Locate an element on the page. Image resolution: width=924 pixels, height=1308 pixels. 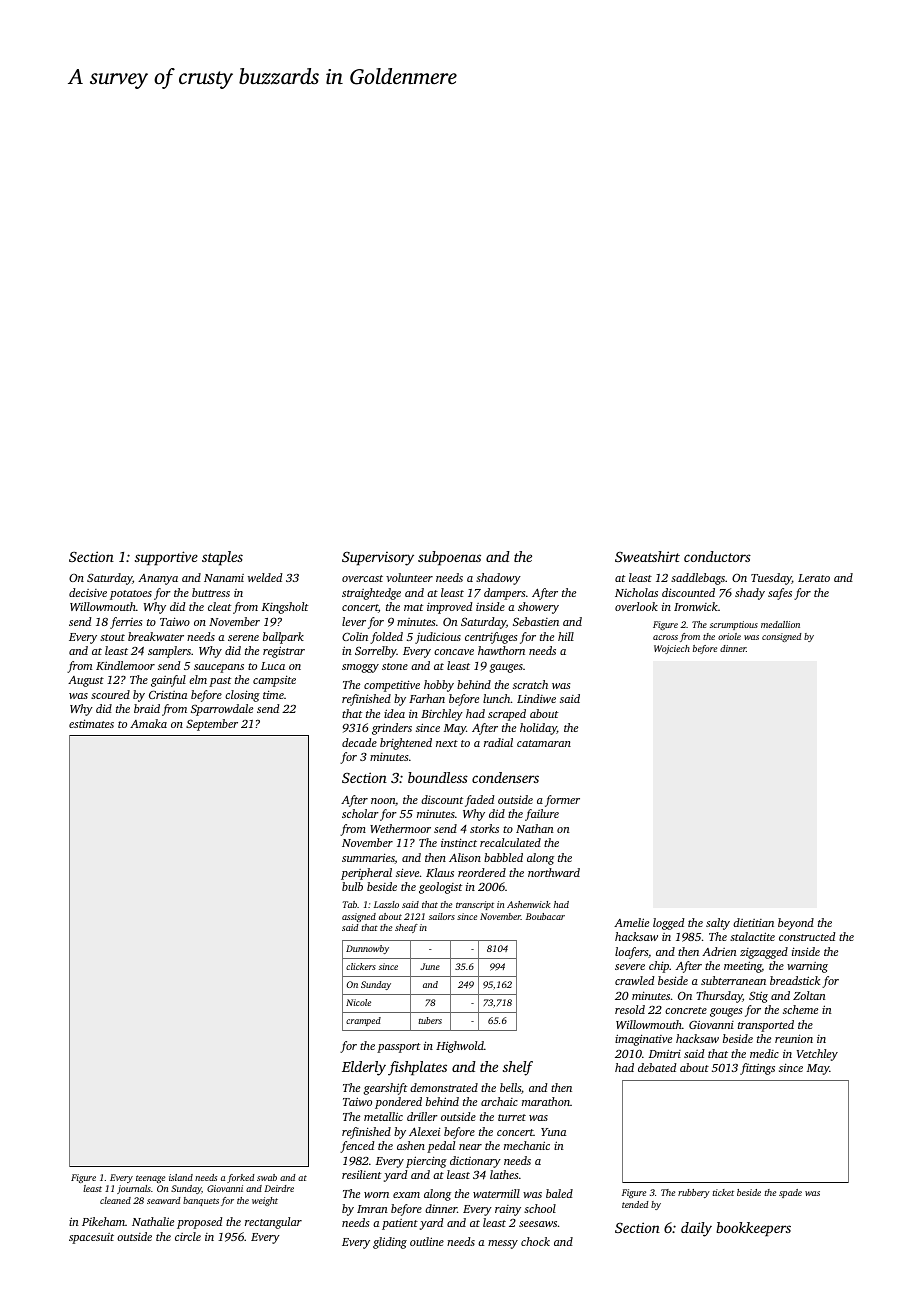
gliding is located at coordinates (390, 1243).
